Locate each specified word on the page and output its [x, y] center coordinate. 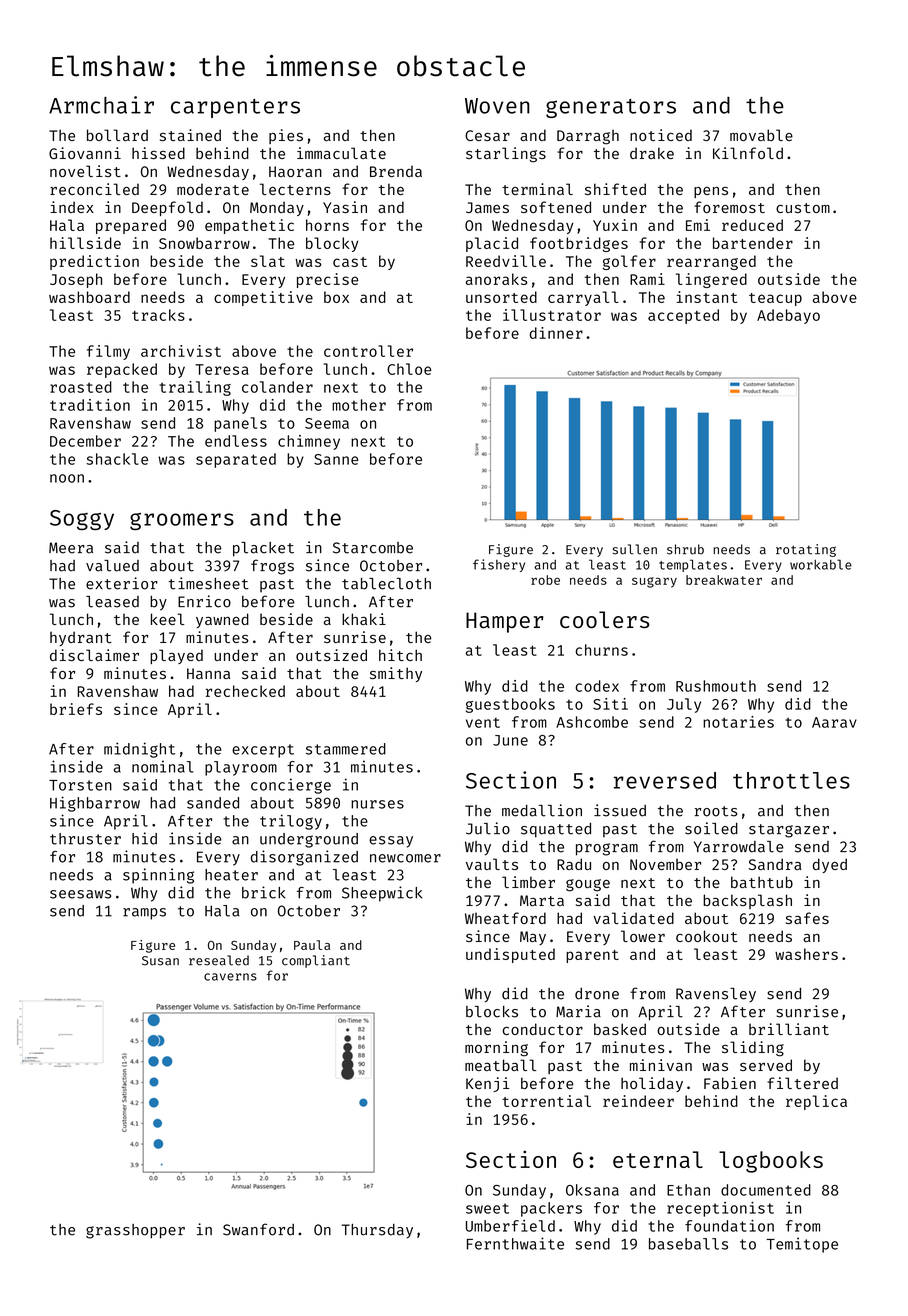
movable [761, 135]
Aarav [834, 722]
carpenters [235, 108]
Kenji [487, 1084]
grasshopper [135, 1231]
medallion [542, 810]
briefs [76, 709]
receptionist [720, 1209]
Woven [497, 106]
